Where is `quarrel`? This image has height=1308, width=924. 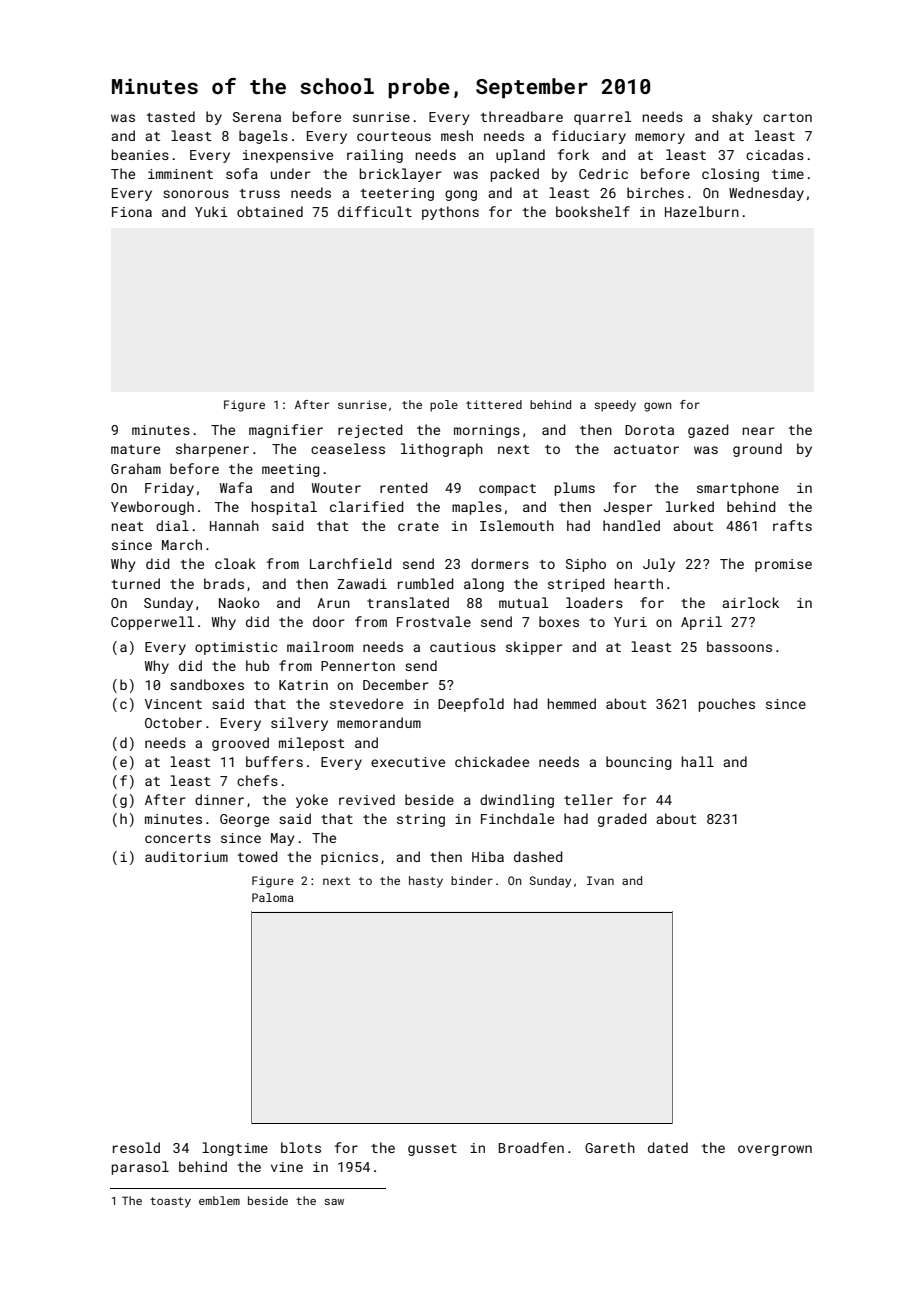 quarrel is located at coordinates (603, 118).
